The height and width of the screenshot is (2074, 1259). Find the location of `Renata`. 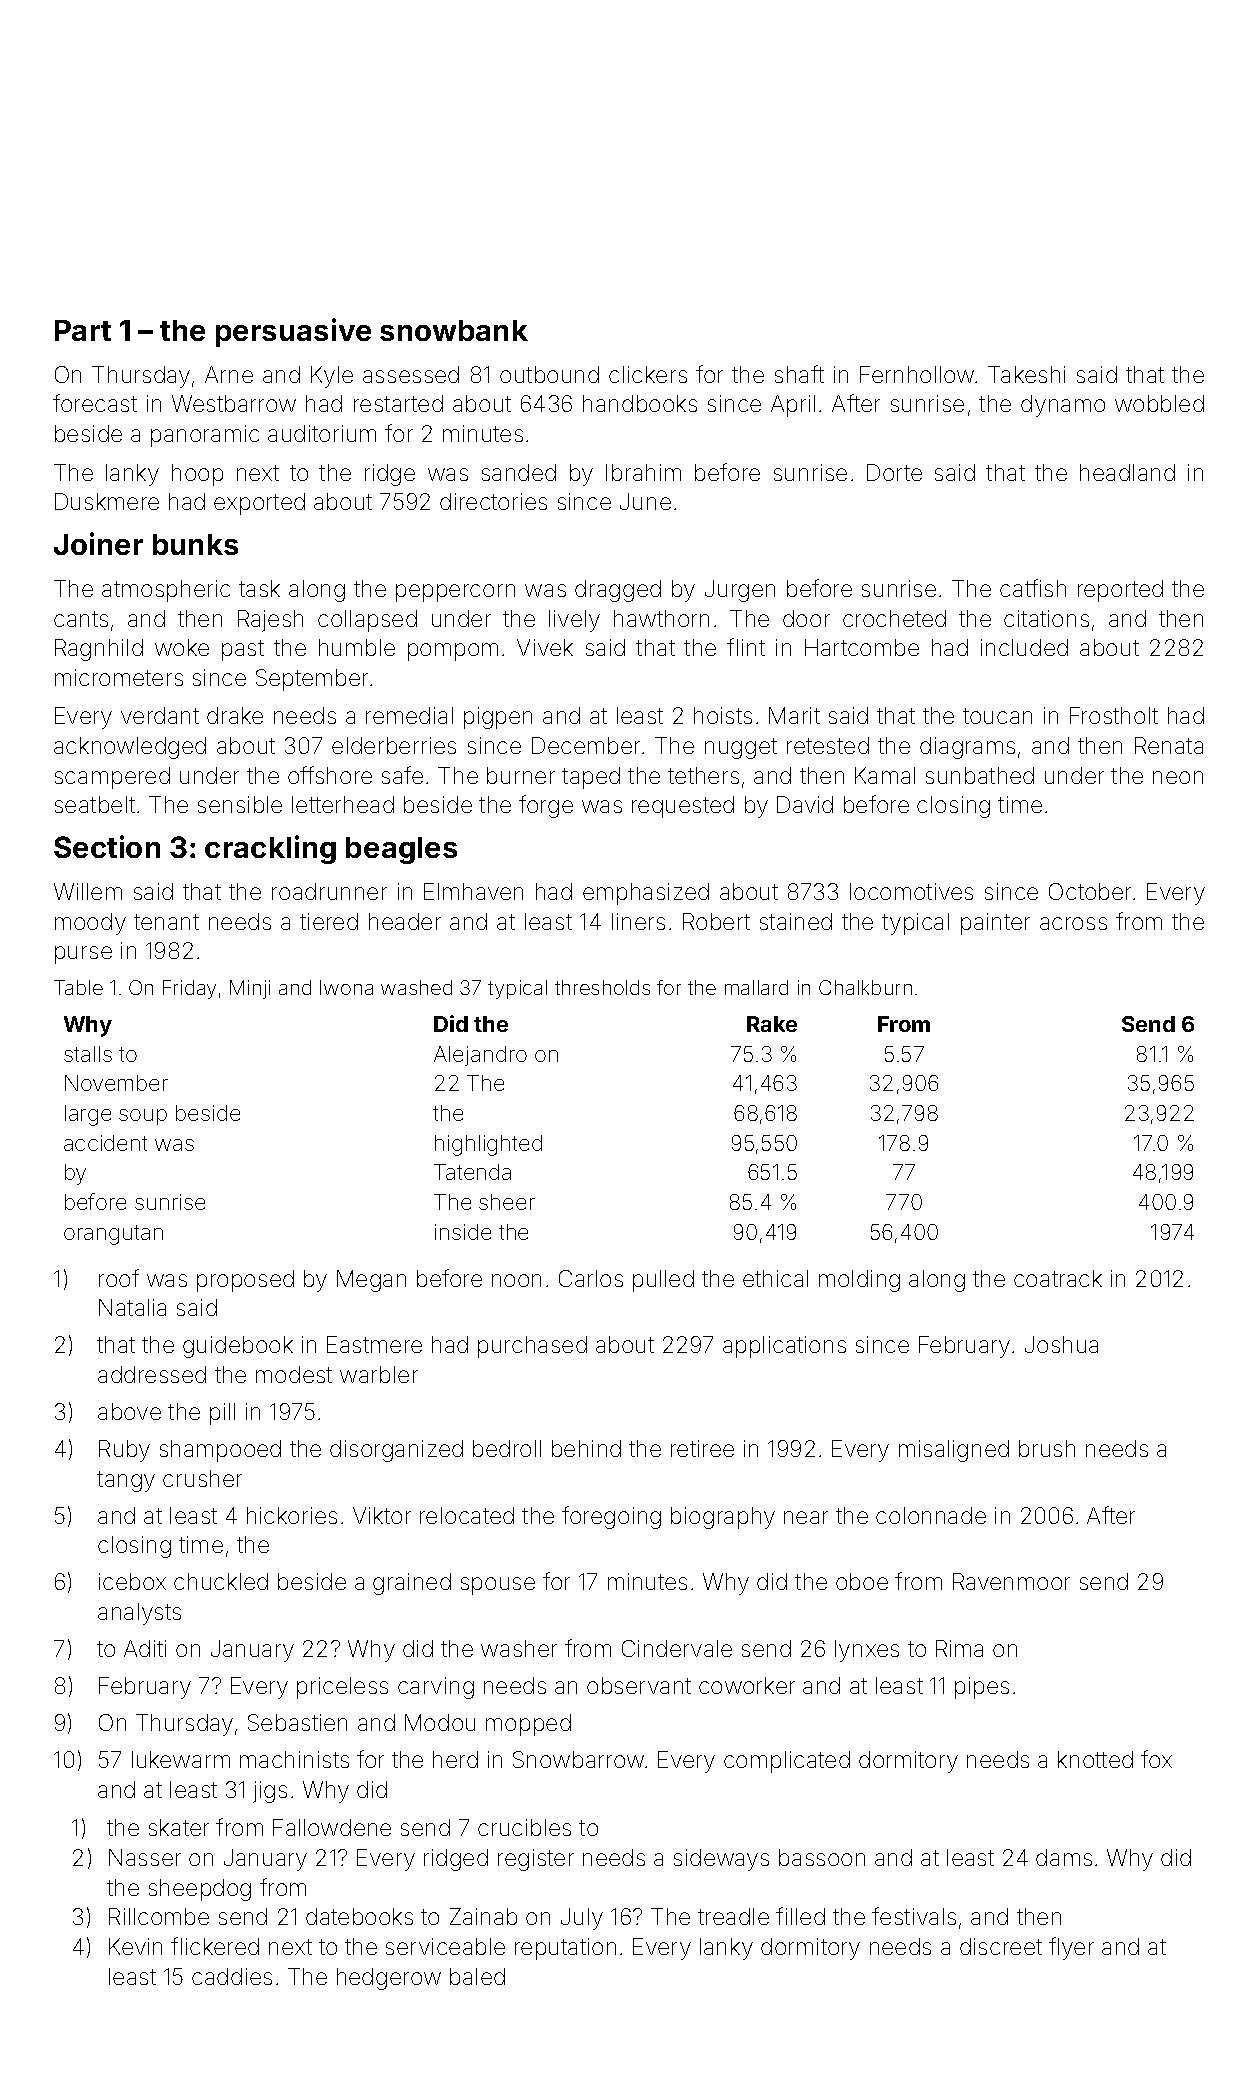

Renata is located at coordinates (1169, 745).
